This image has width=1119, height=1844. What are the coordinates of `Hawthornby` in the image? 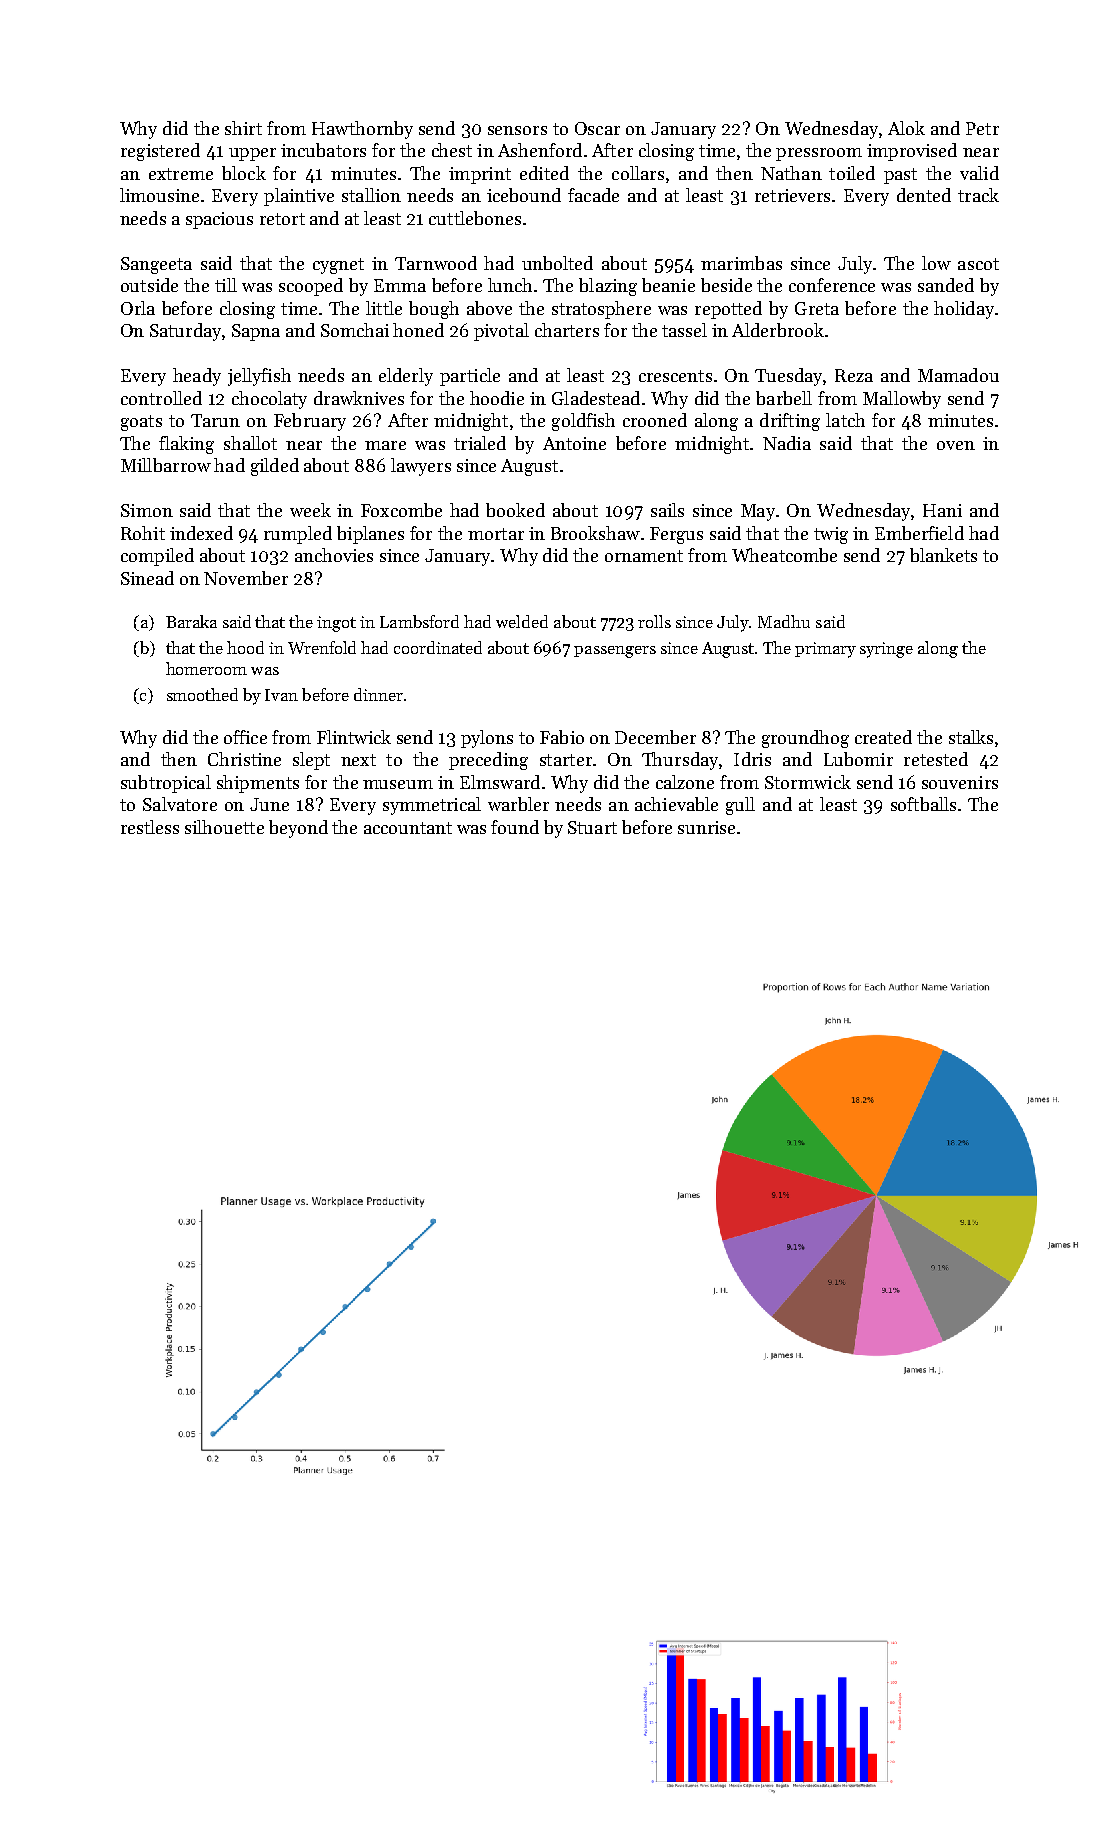 It's located at (362, 130).
